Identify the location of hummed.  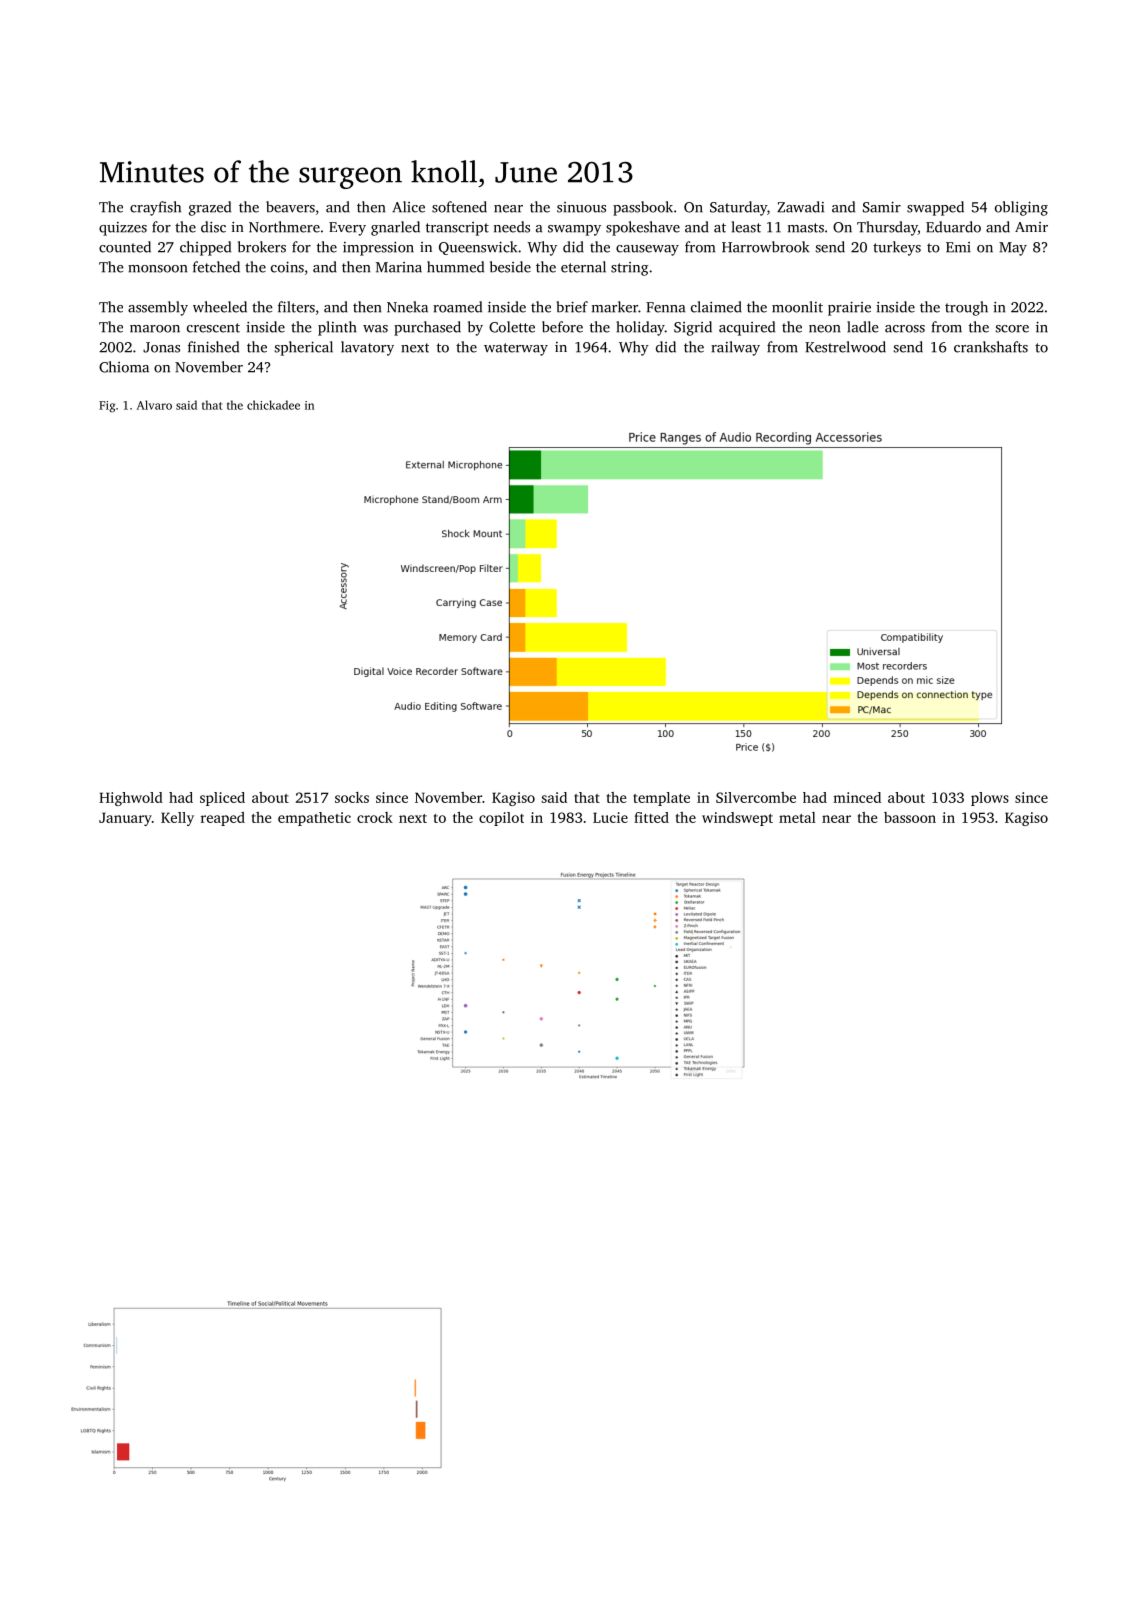
(455, 267).
